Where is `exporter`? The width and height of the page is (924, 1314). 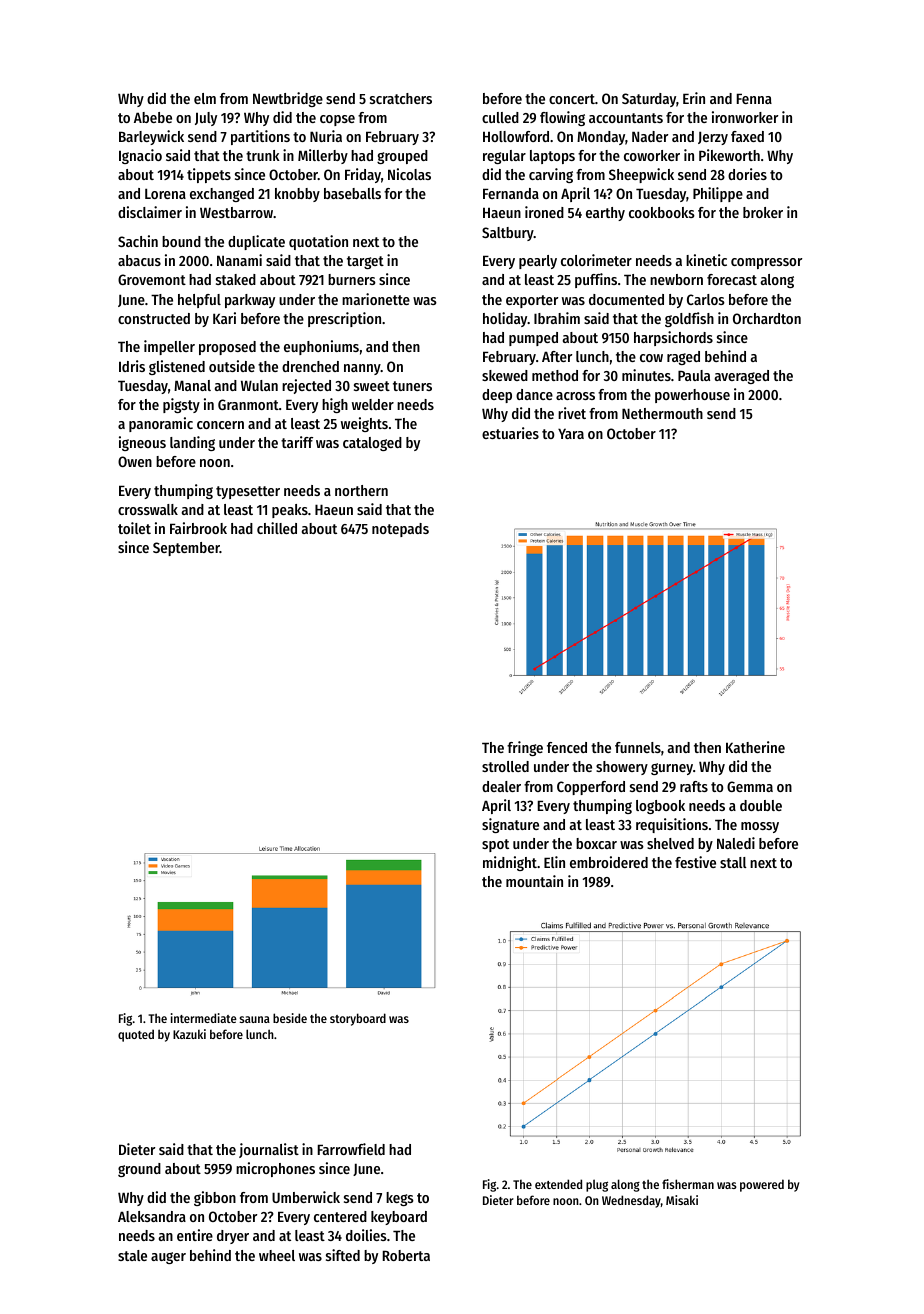 exporter is located at coordinates (532, 301).
